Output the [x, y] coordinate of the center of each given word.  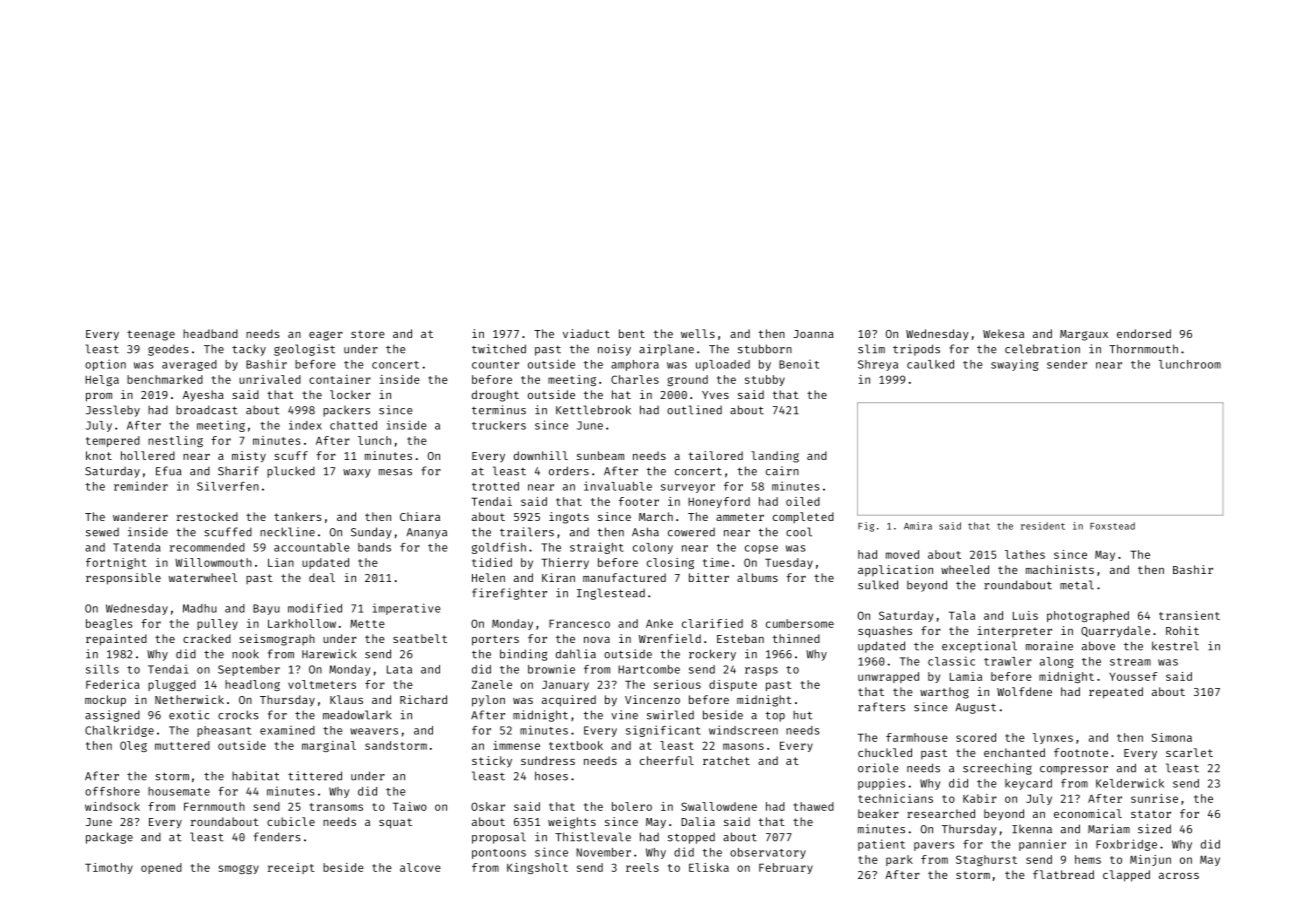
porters [495, 640]
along [1056, 662]
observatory [768, 853]
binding [523, 655]
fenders [277, 837]
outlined [694, 410]
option [105, 365]
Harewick [329, 654]
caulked [930, 364]
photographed [1088, 616]
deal [322, 577]
